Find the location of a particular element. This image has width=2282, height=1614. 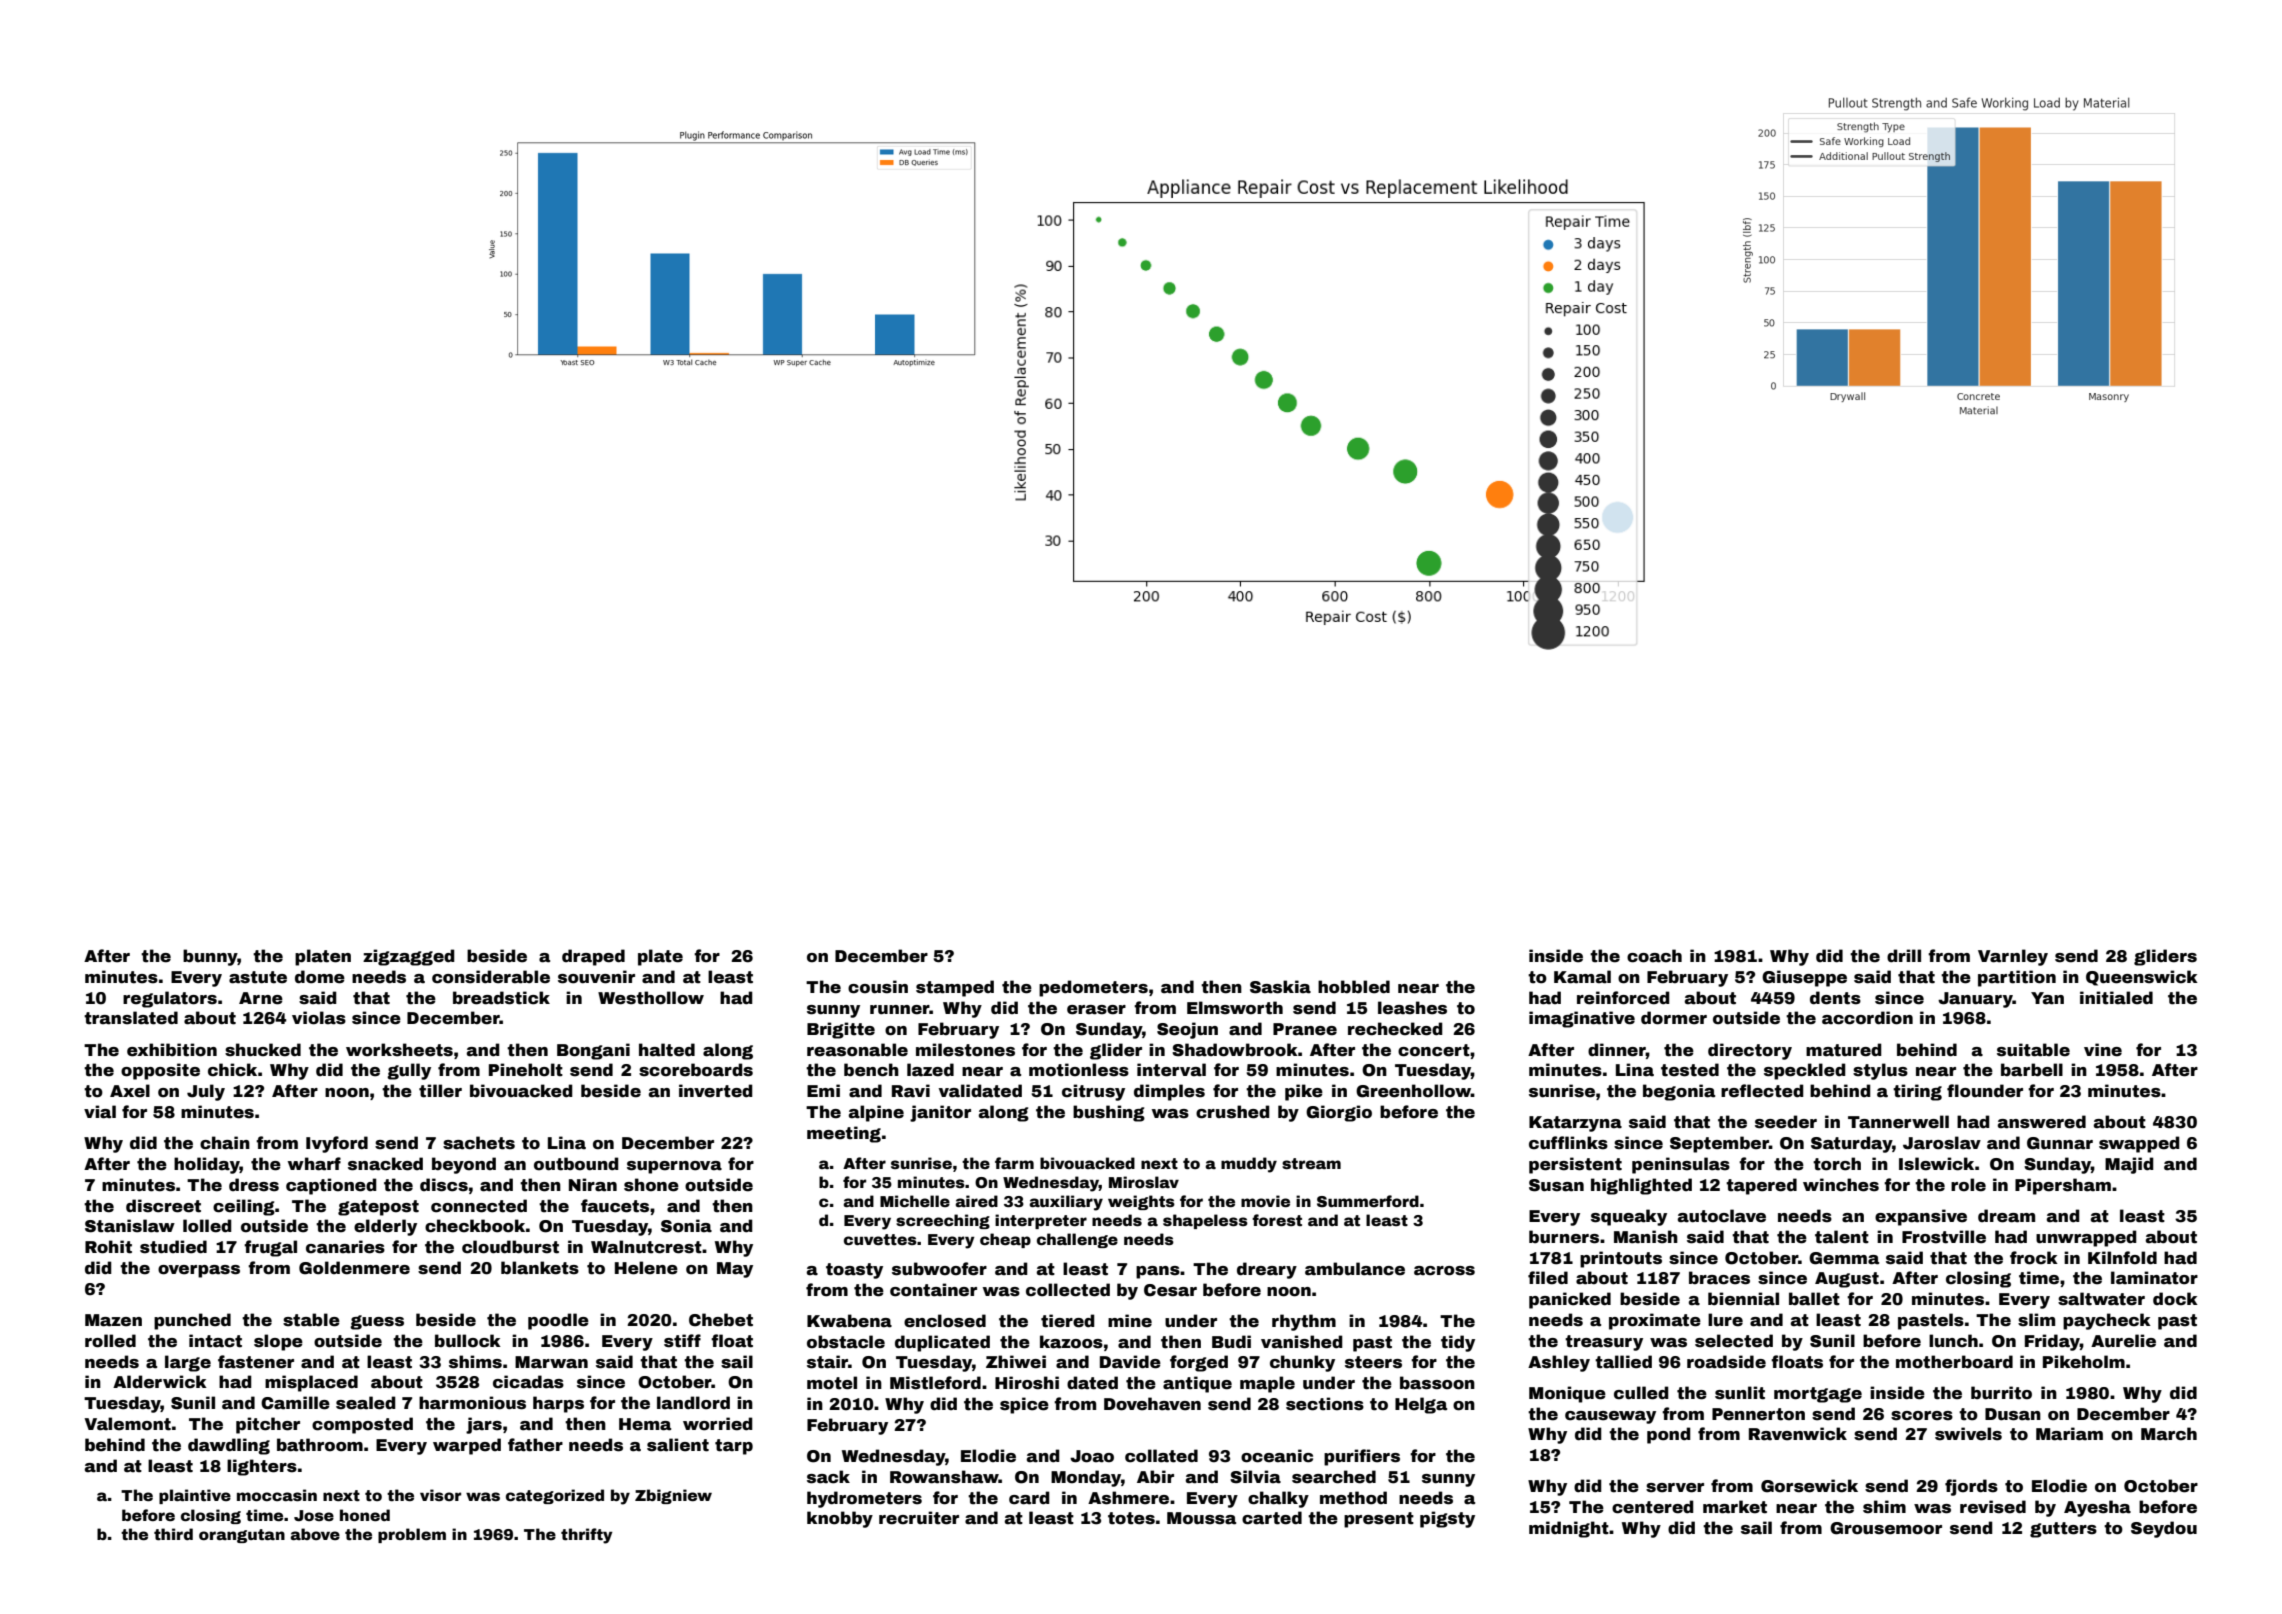

totes is located at coordinates (1131, 1518).
